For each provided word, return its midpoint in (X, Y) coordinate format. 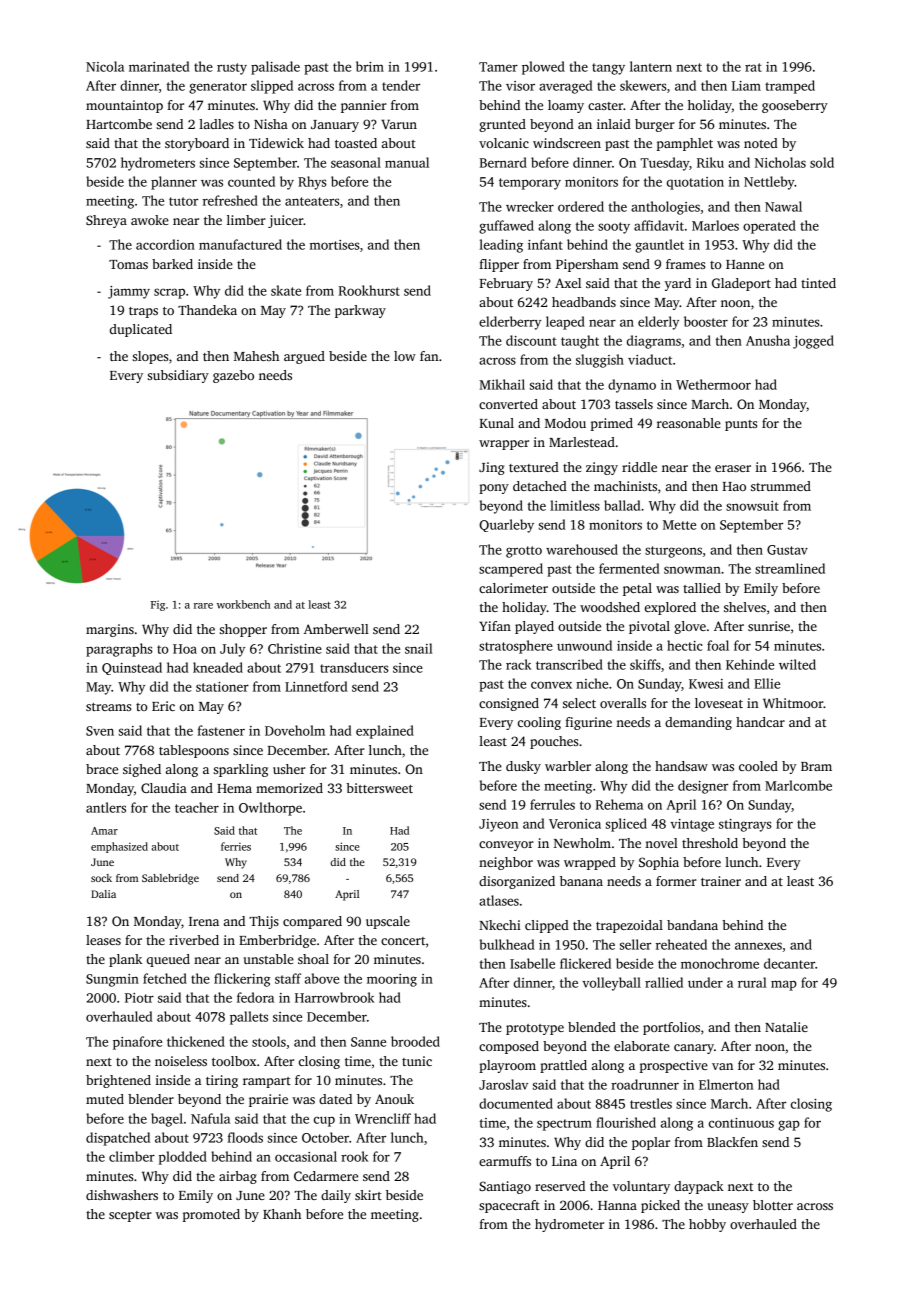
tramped (790, 87)
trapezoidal (629, 926)
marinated (159, 66)
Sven (100, 731)
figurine (588, 723)
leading (501, 246)
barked (172, 264)
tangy (608, 69)
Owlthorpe (270, 809)
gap (789, 1125)
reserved (560, 1186)
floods (245, 1137)
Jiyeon (498, 825)
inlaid (614, 124)
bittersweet (379, 788)
